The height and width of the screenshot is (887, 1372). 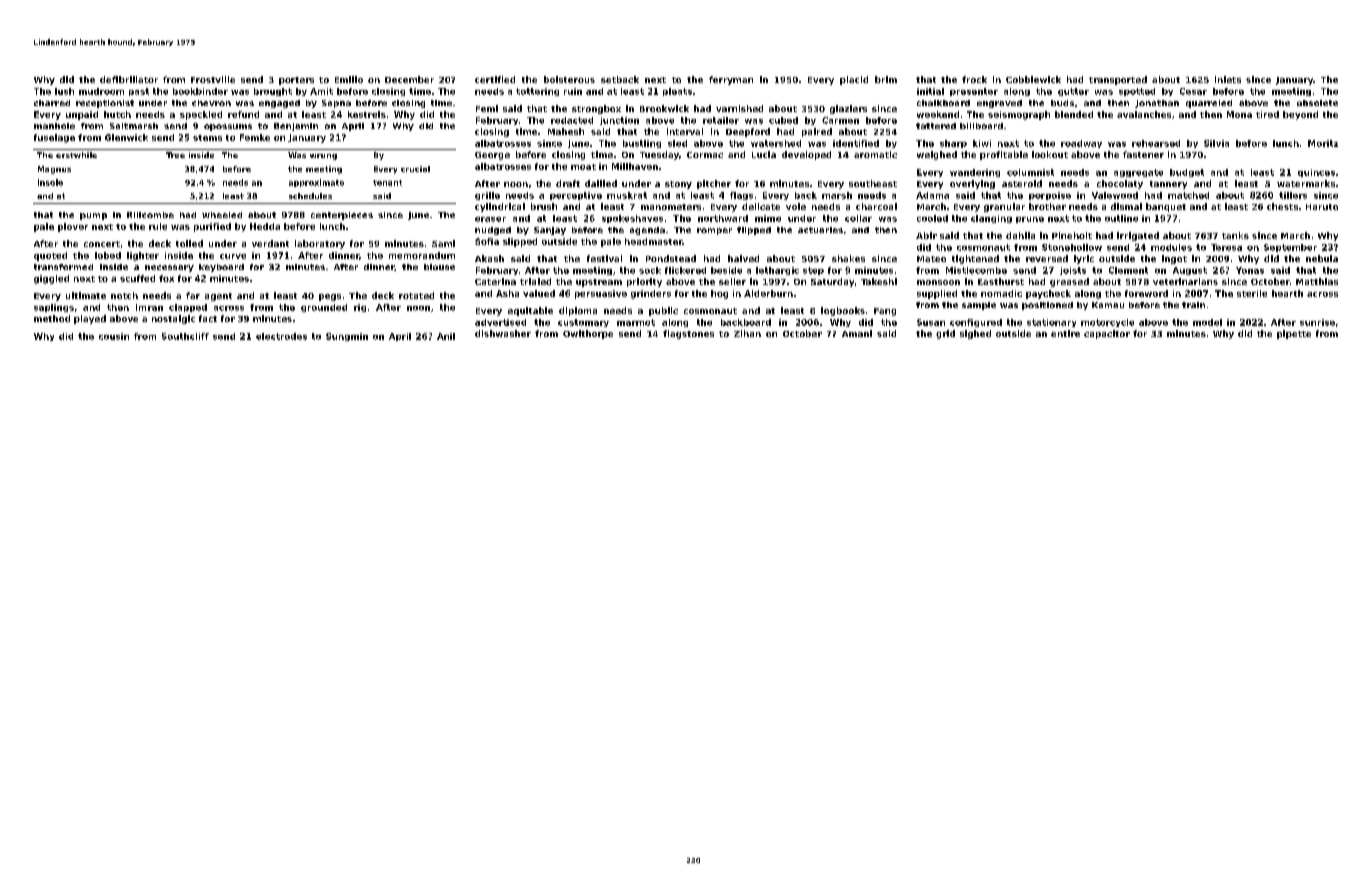 What do you see at coordinates (73, 227) in the screenshot?
I see `plover` at bounding box center [73, 227].
